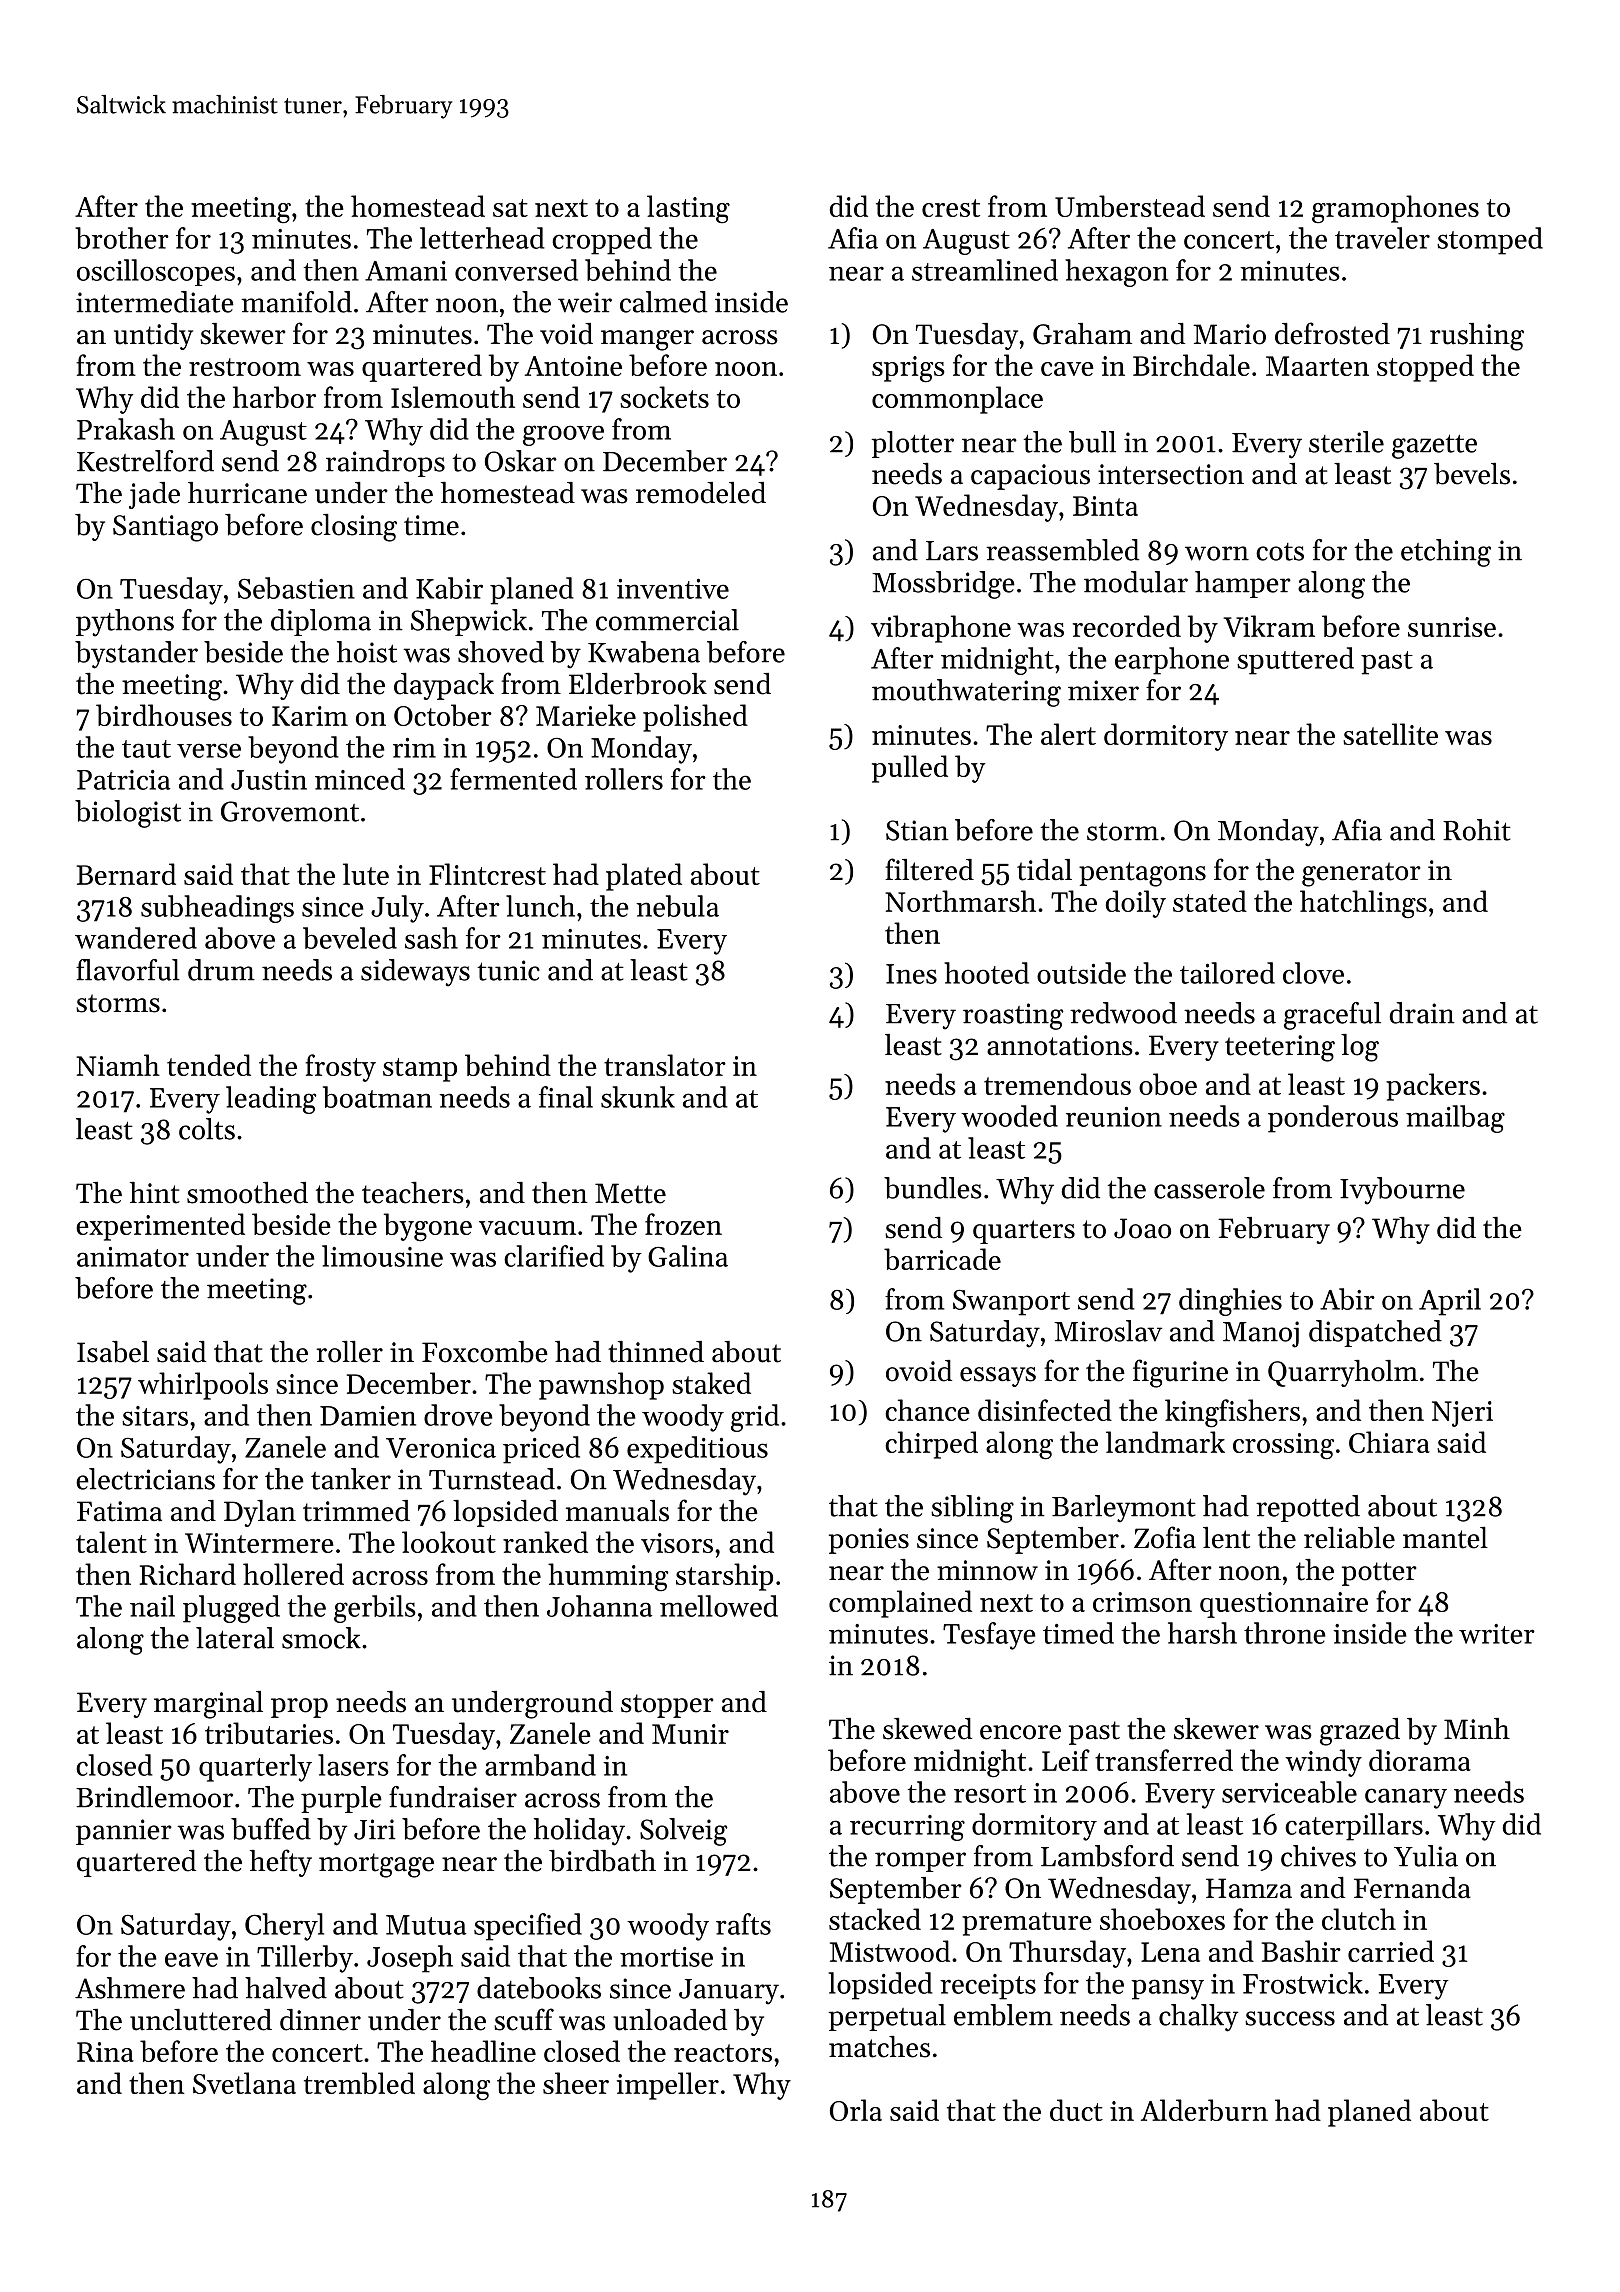 This screenshot has width=1620, height=2292. I want to click on Oskar, so click(521, 461).
